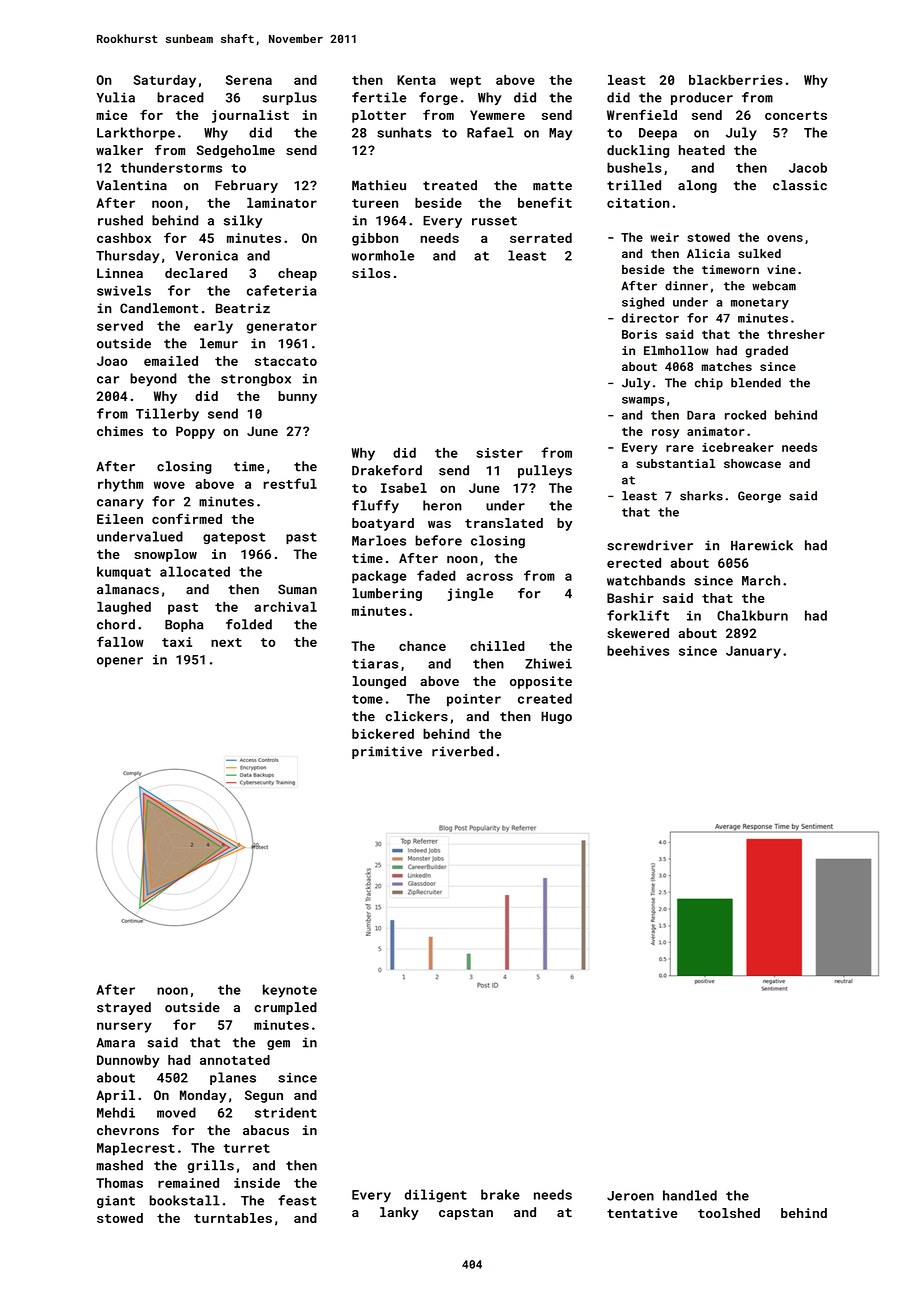 The width and height of the document is (924, 1308). I want to click on Hugo, so click(556, 717).
